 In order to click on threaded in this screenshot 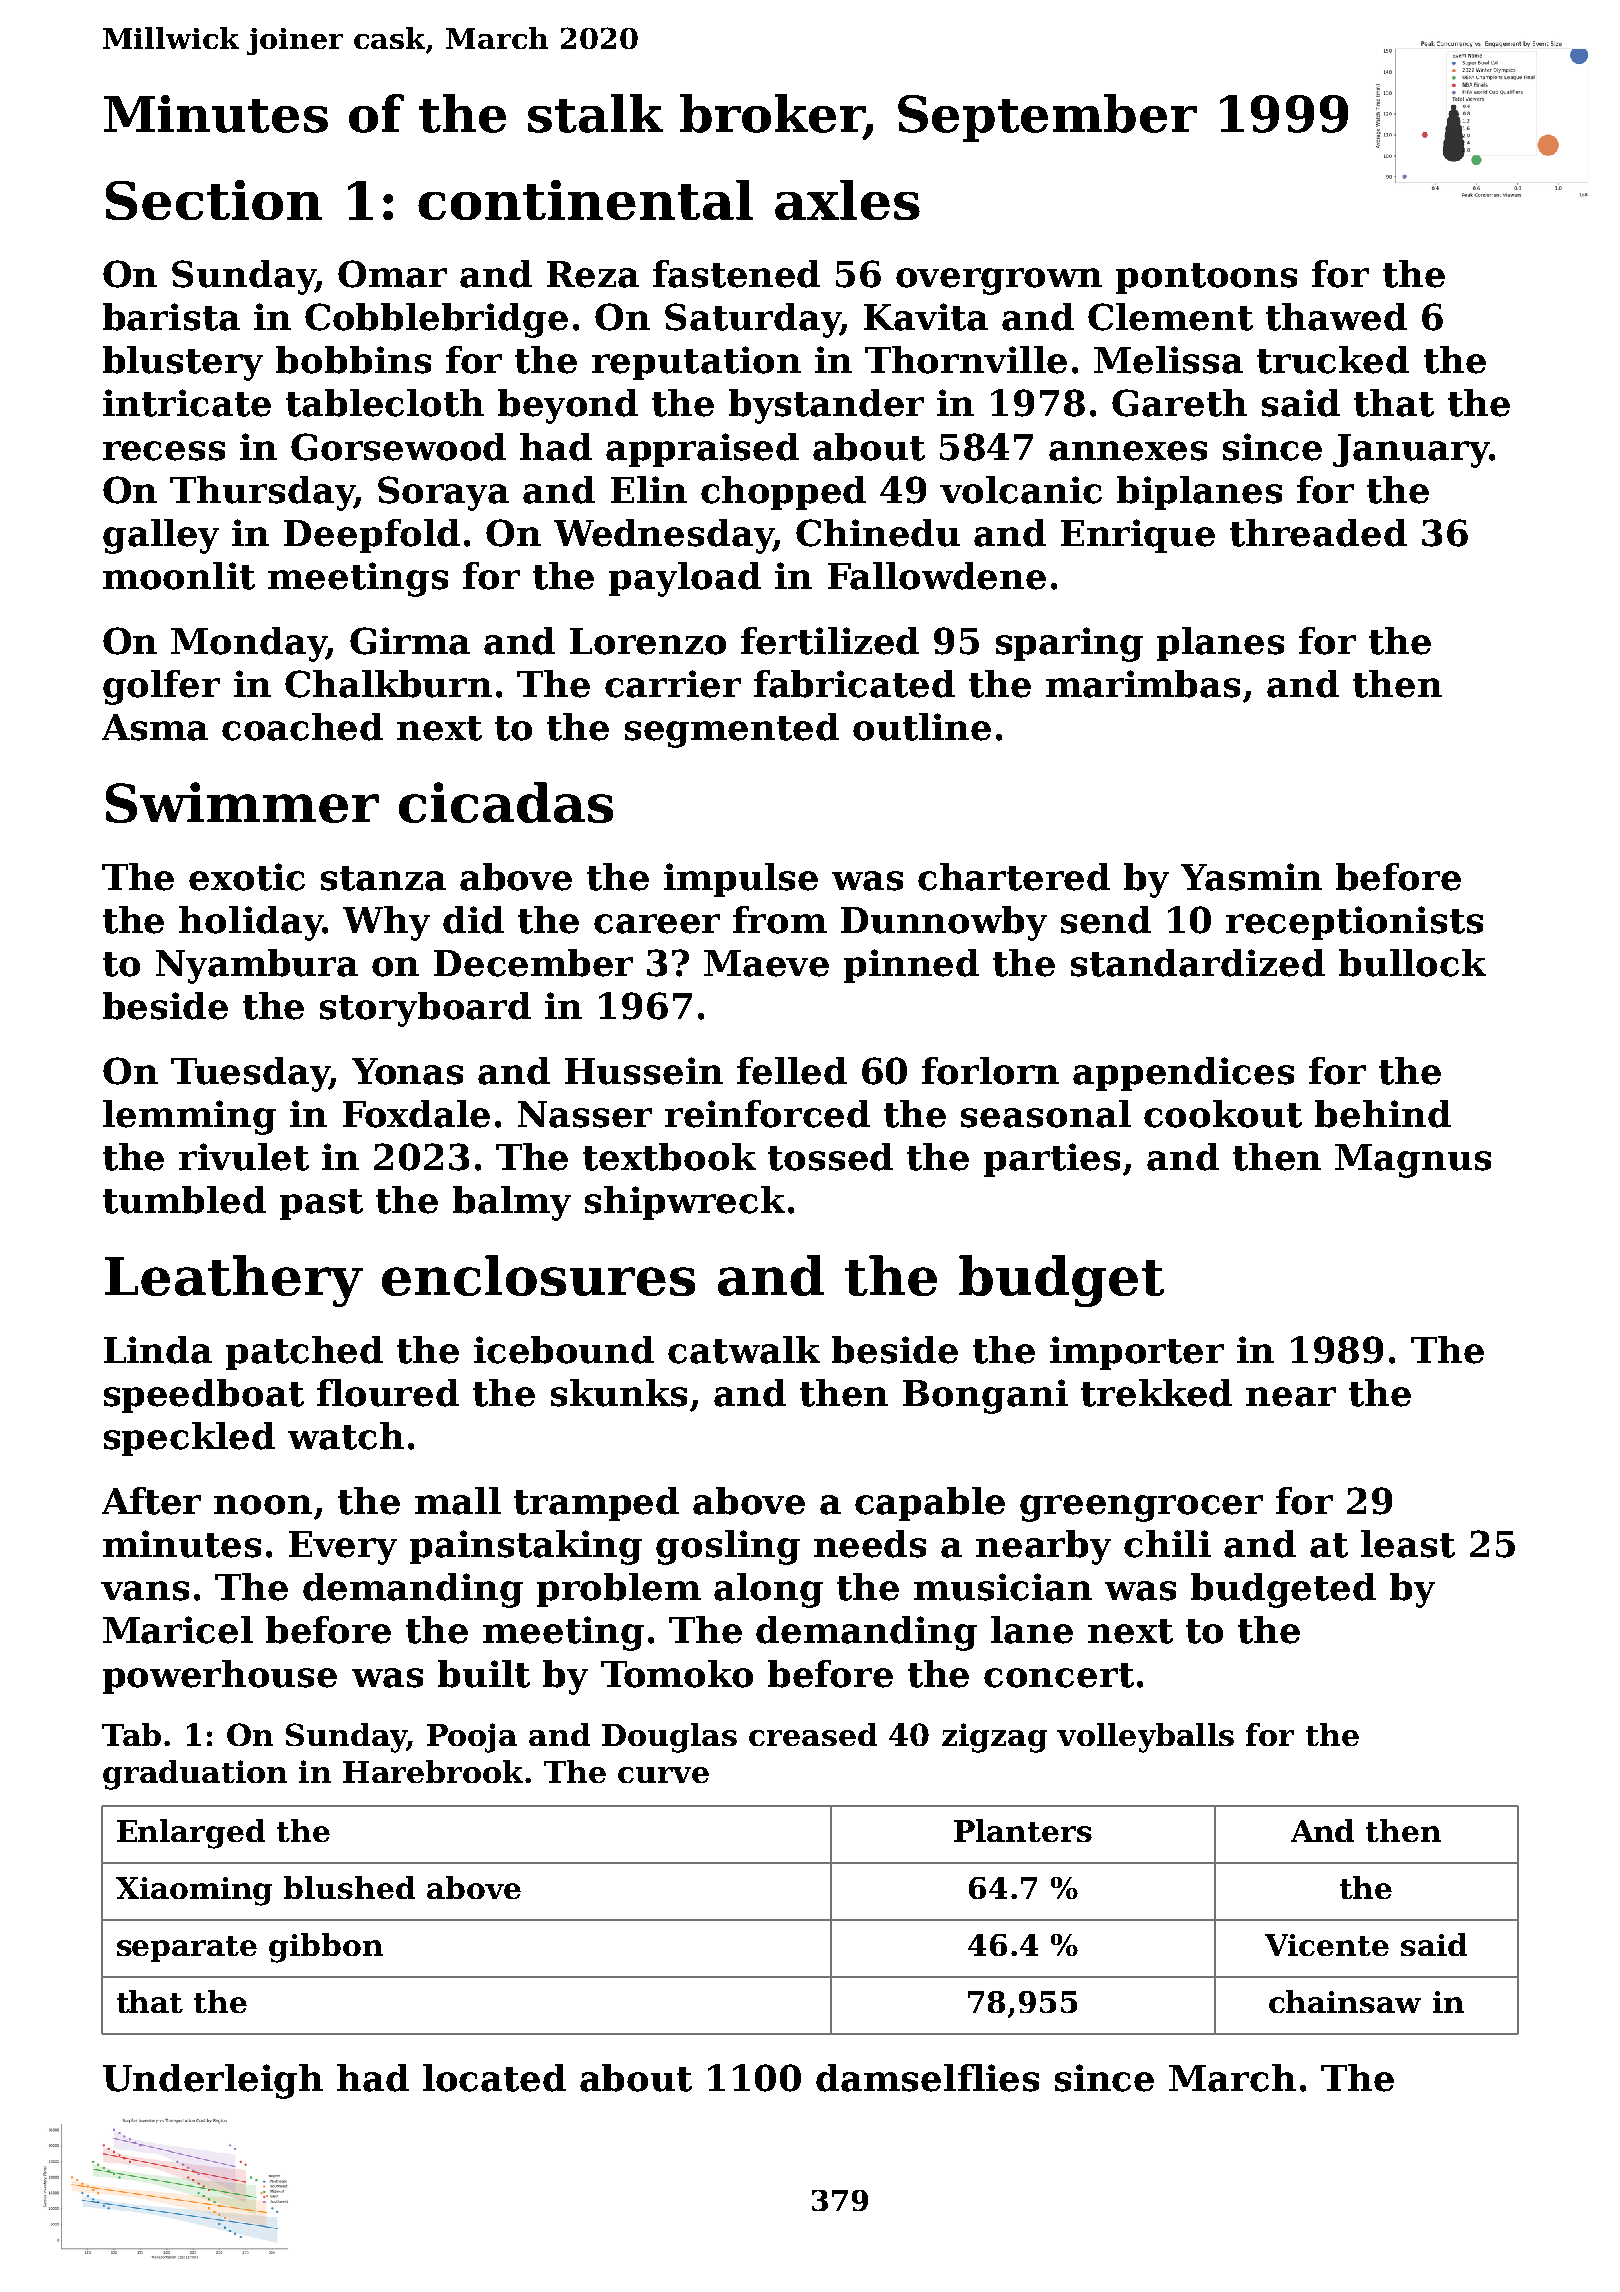, I will do `click(1318, 533)`.
